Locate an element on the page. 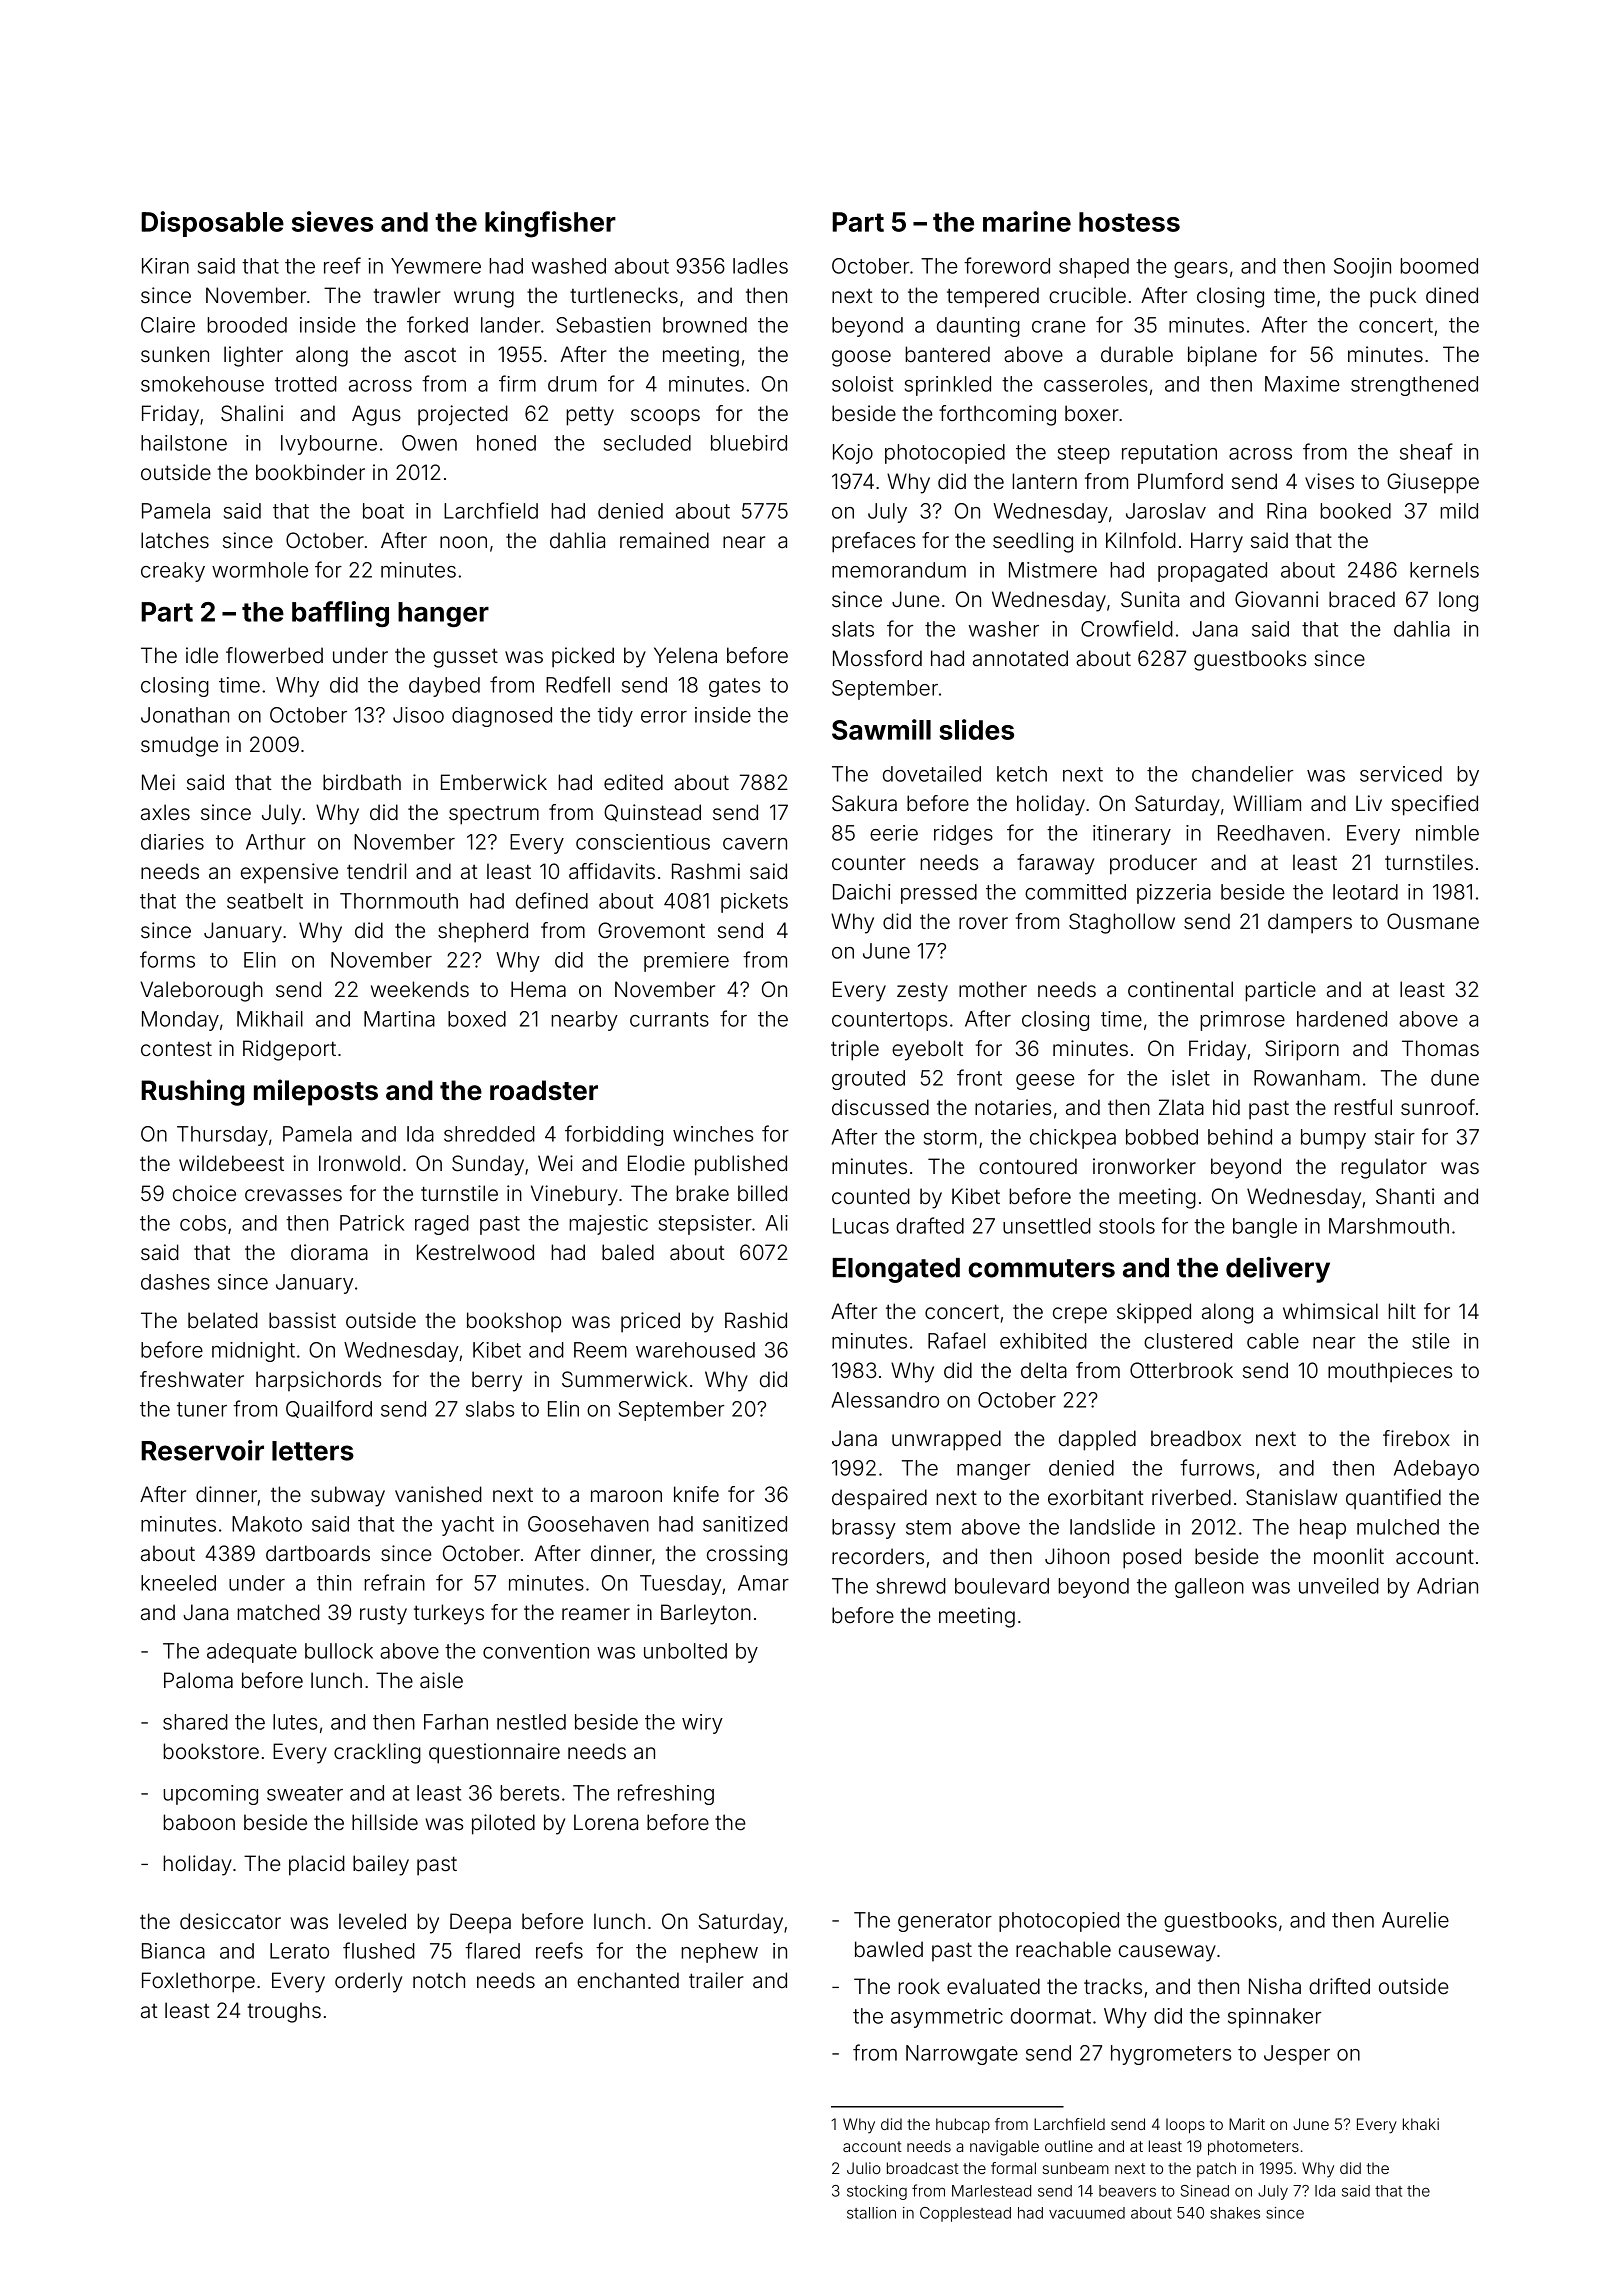 This image has height=2292, width=1620. Aurelie is located at coordinates (1415, 1920).
